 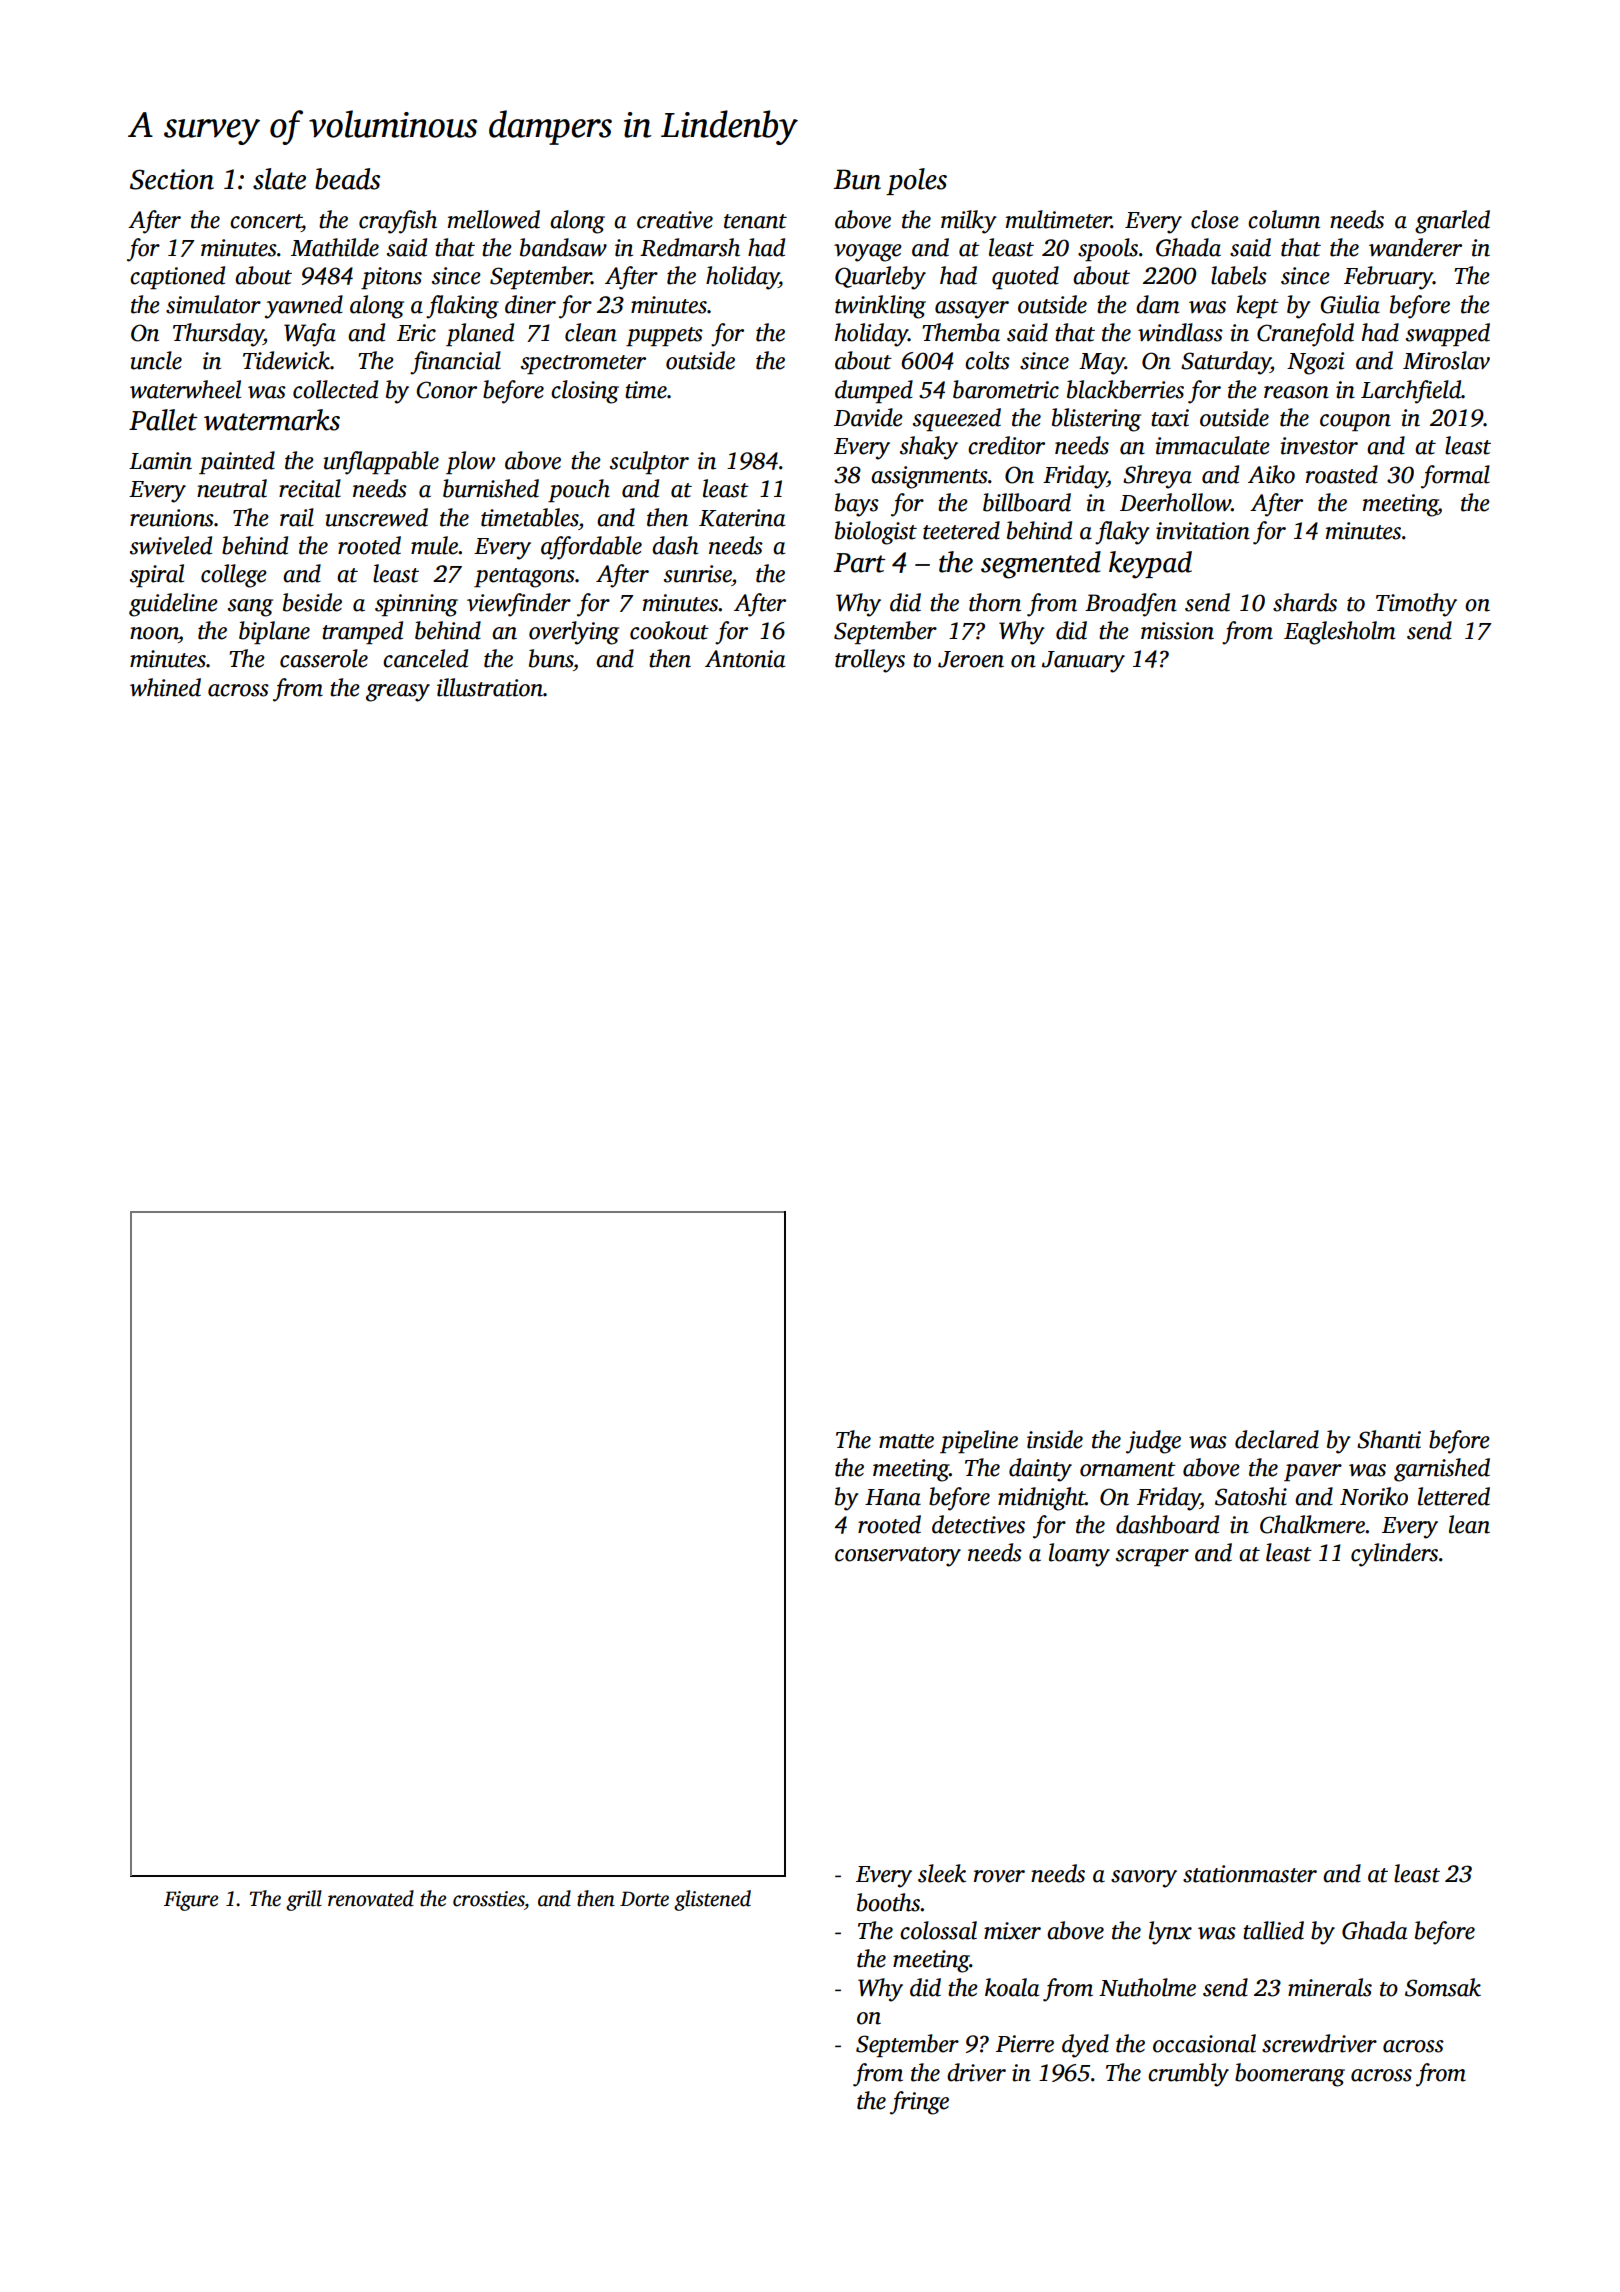 What do you see at coordinates (929, 448) in the image?
I see `shaky` at bounding box center [929, 448].
